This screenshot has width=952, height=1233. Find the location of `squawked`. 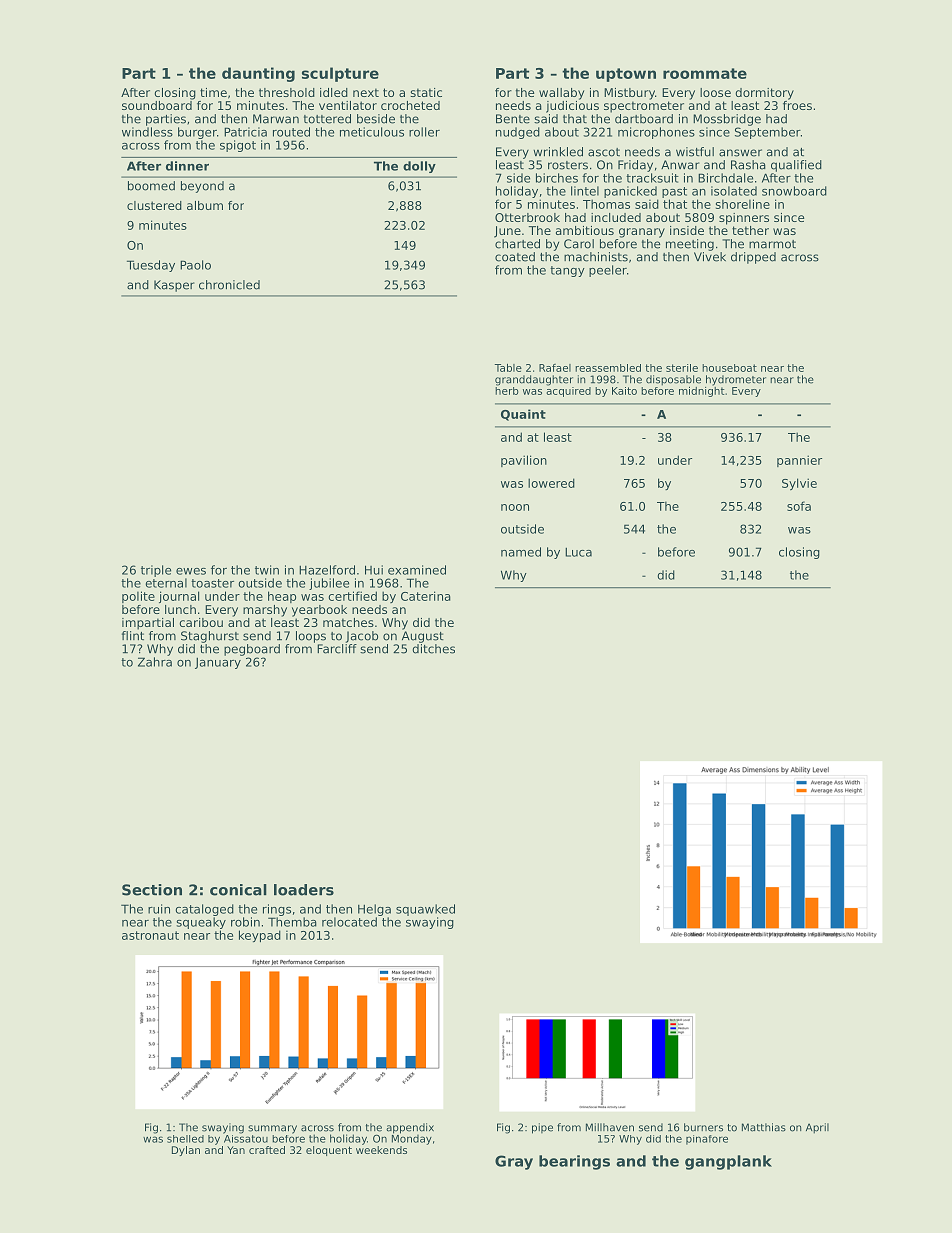

squawked is located at coordinates (425, 910).
